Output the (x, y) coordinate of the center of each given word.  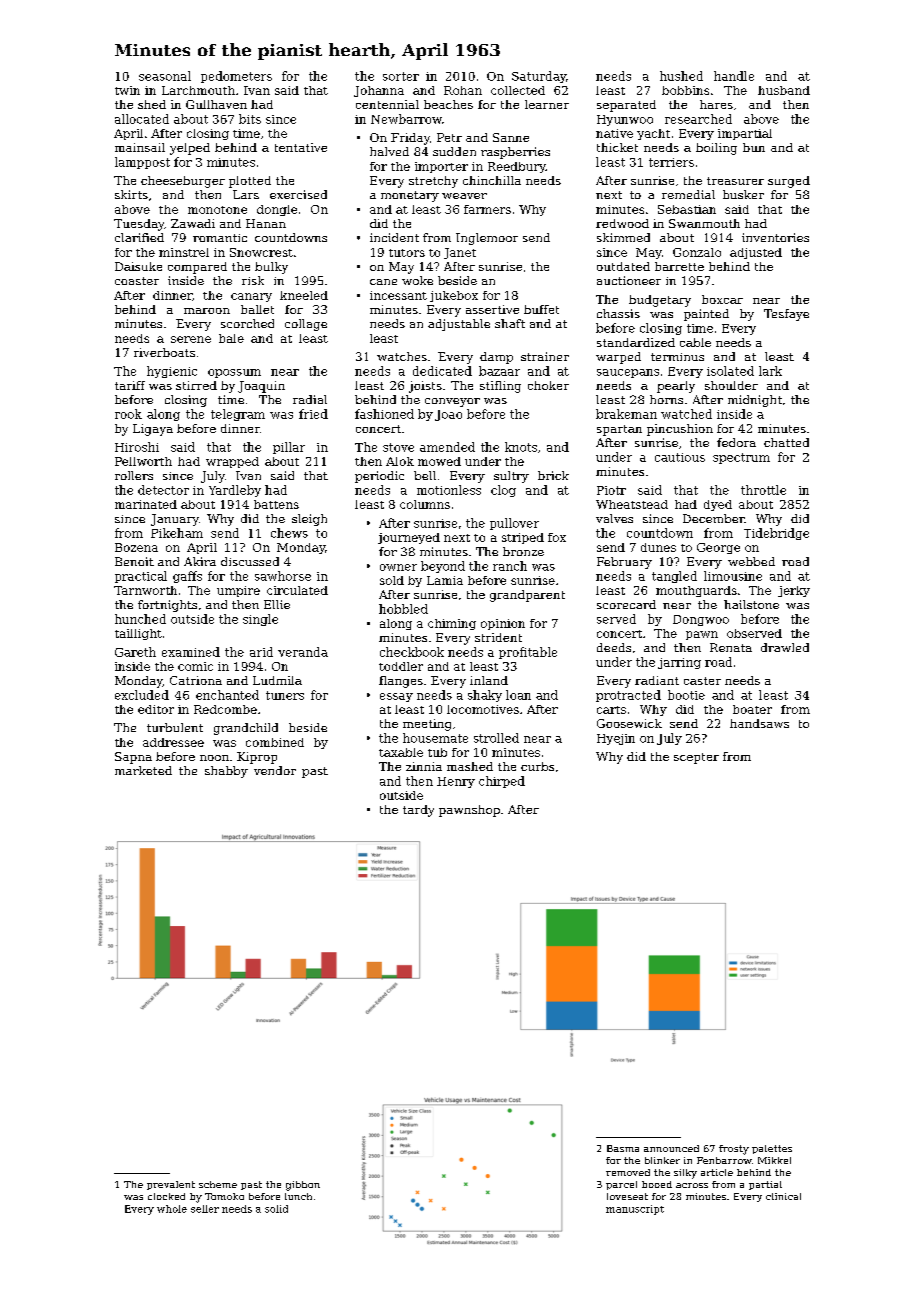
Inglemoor (487, 239)
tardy (418, 811)
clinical (783, 1196)
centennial (387, 104)
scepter (696, 758)
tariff (130, 385)
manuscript (635, 1210)
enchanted (227, 695)
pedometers (236, 77)
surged (789, 182)
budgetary (660, 301)
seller (205, 1209)
